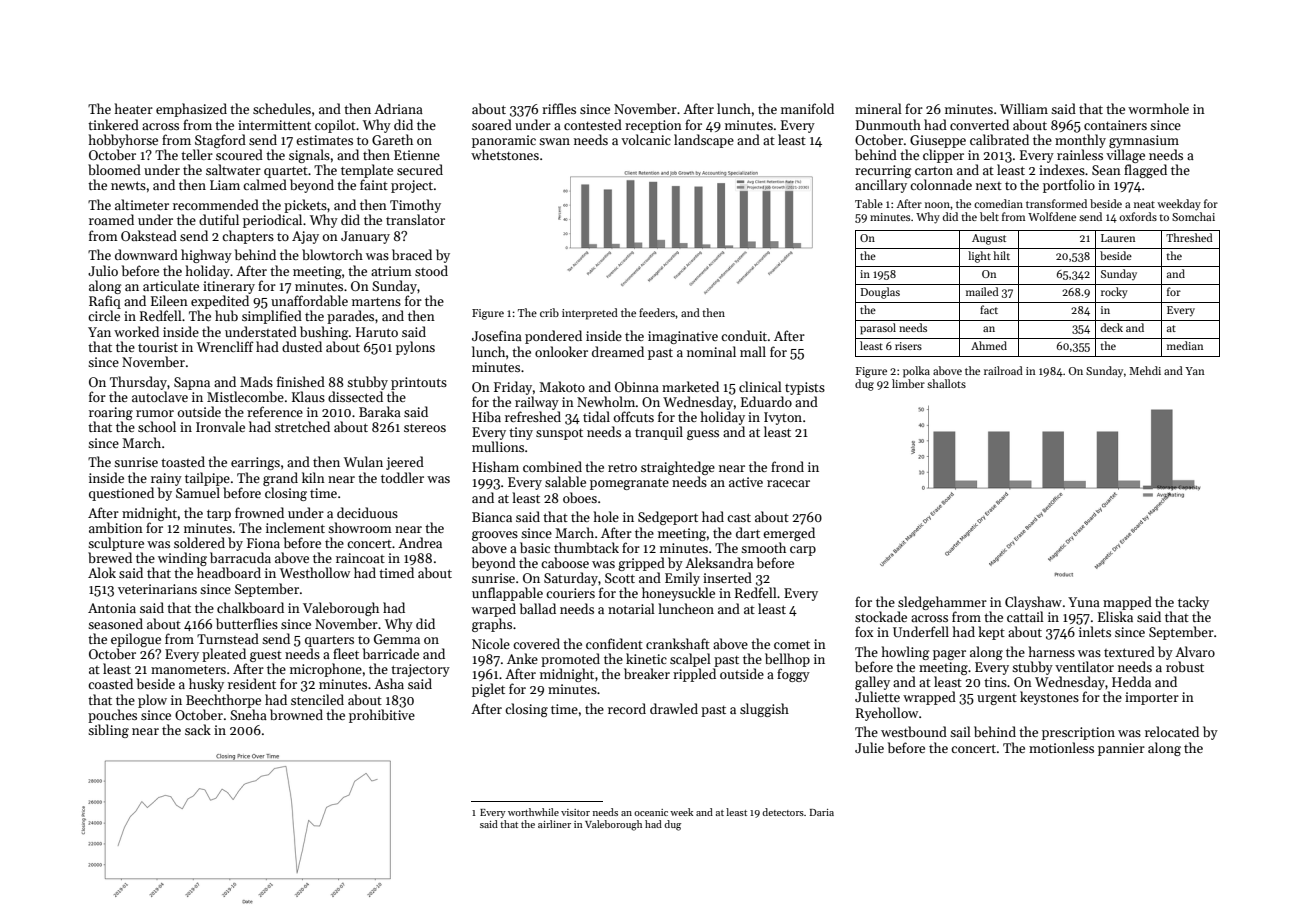 Image resolution: width=1308 pixels, height=924 pixels. I want to click on prohibitive, so click(382, 716).
